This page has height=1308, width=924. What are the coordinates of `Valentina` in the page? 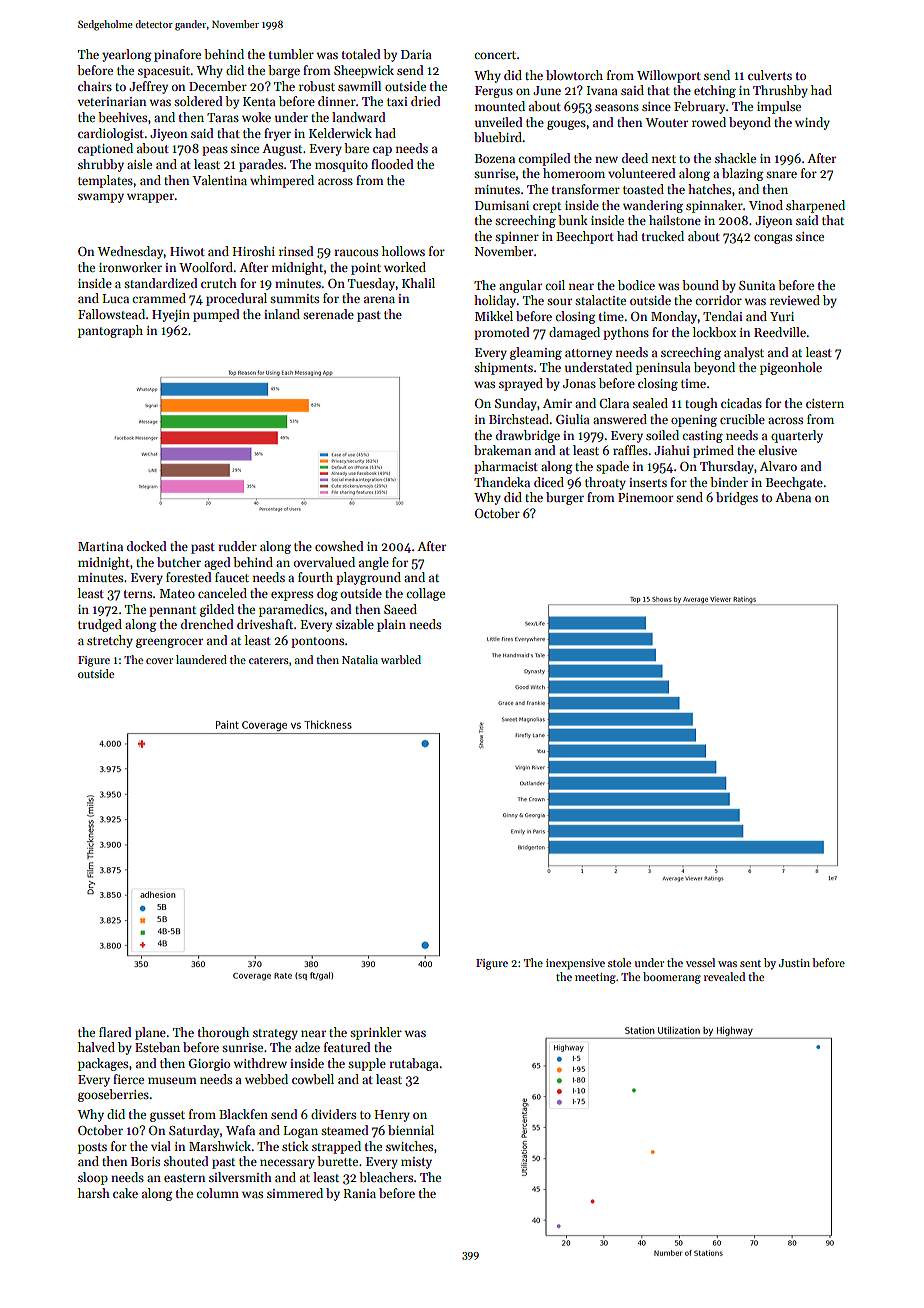 It's located at (219, 180).
